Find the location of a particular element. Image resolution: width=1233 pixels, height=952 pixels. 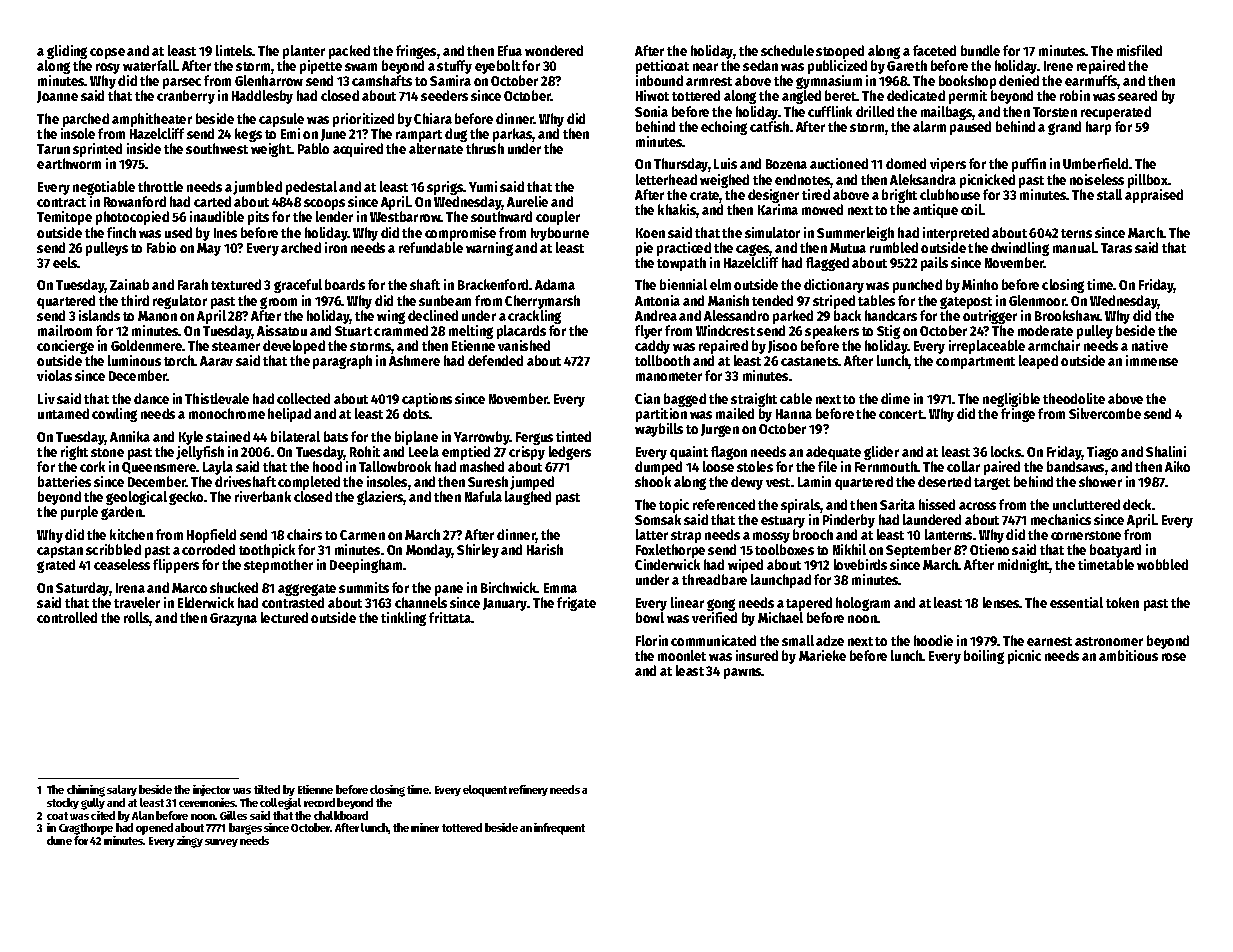

iron is located at coordinates (336, 247).
